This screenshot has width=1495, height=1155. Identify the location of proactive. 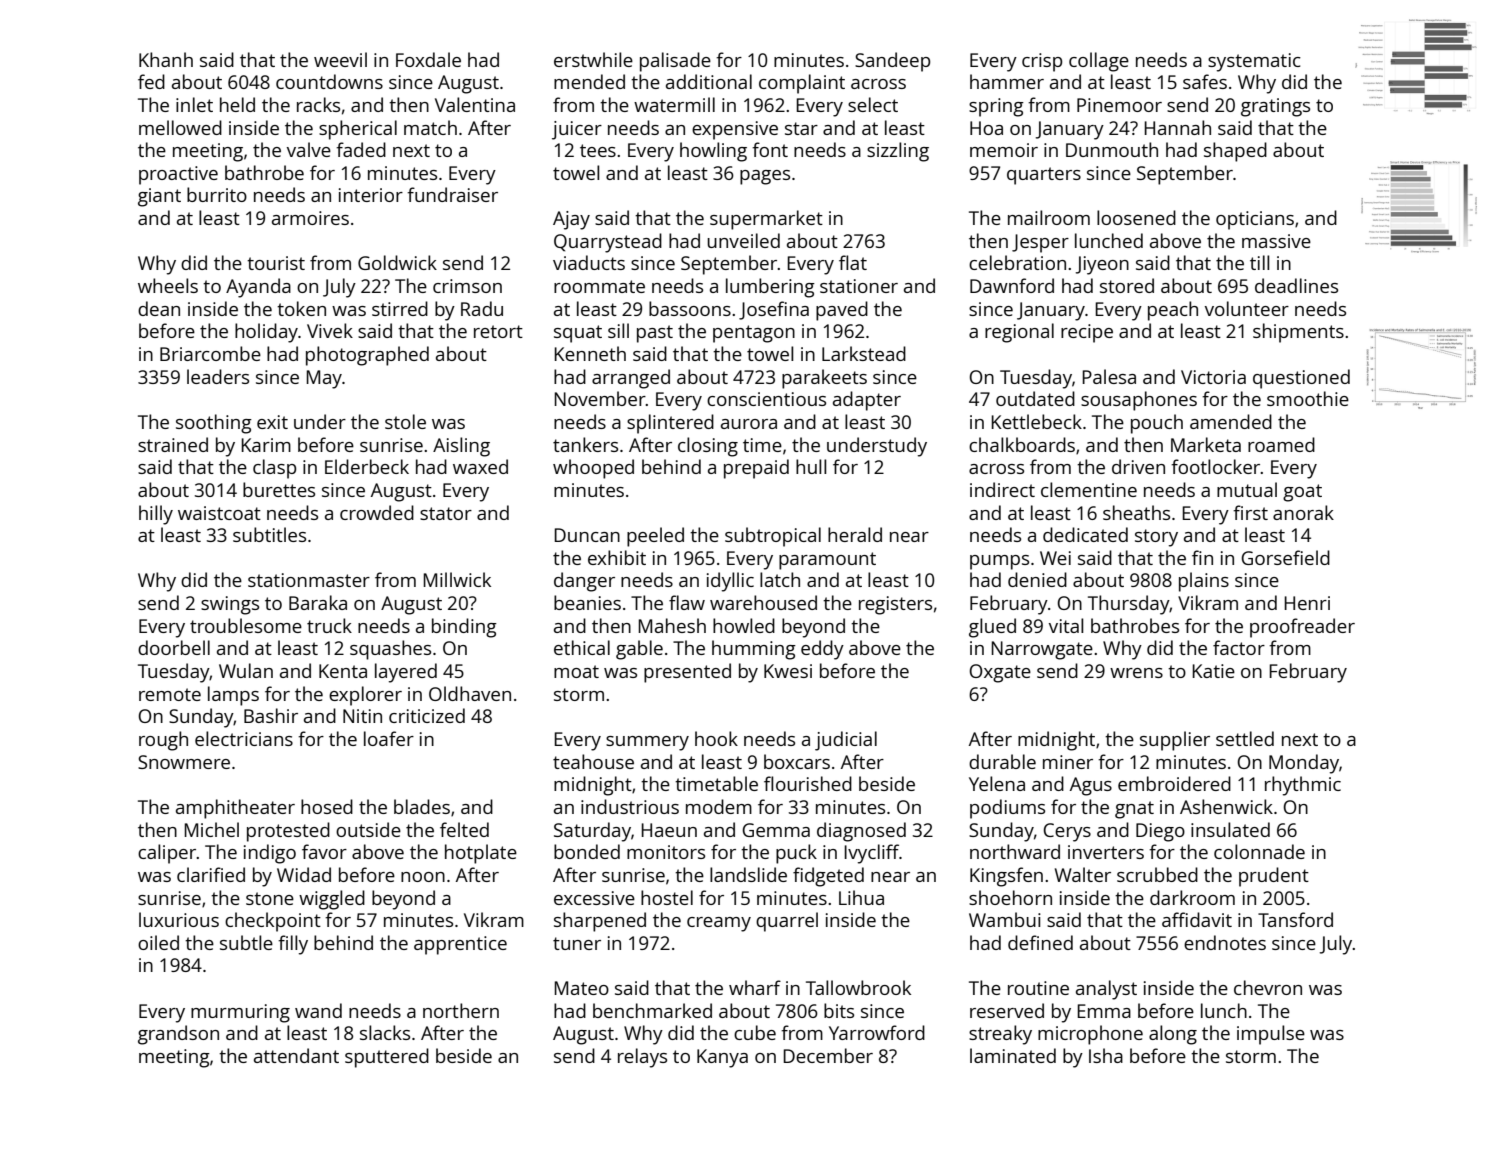
(178, 175).
